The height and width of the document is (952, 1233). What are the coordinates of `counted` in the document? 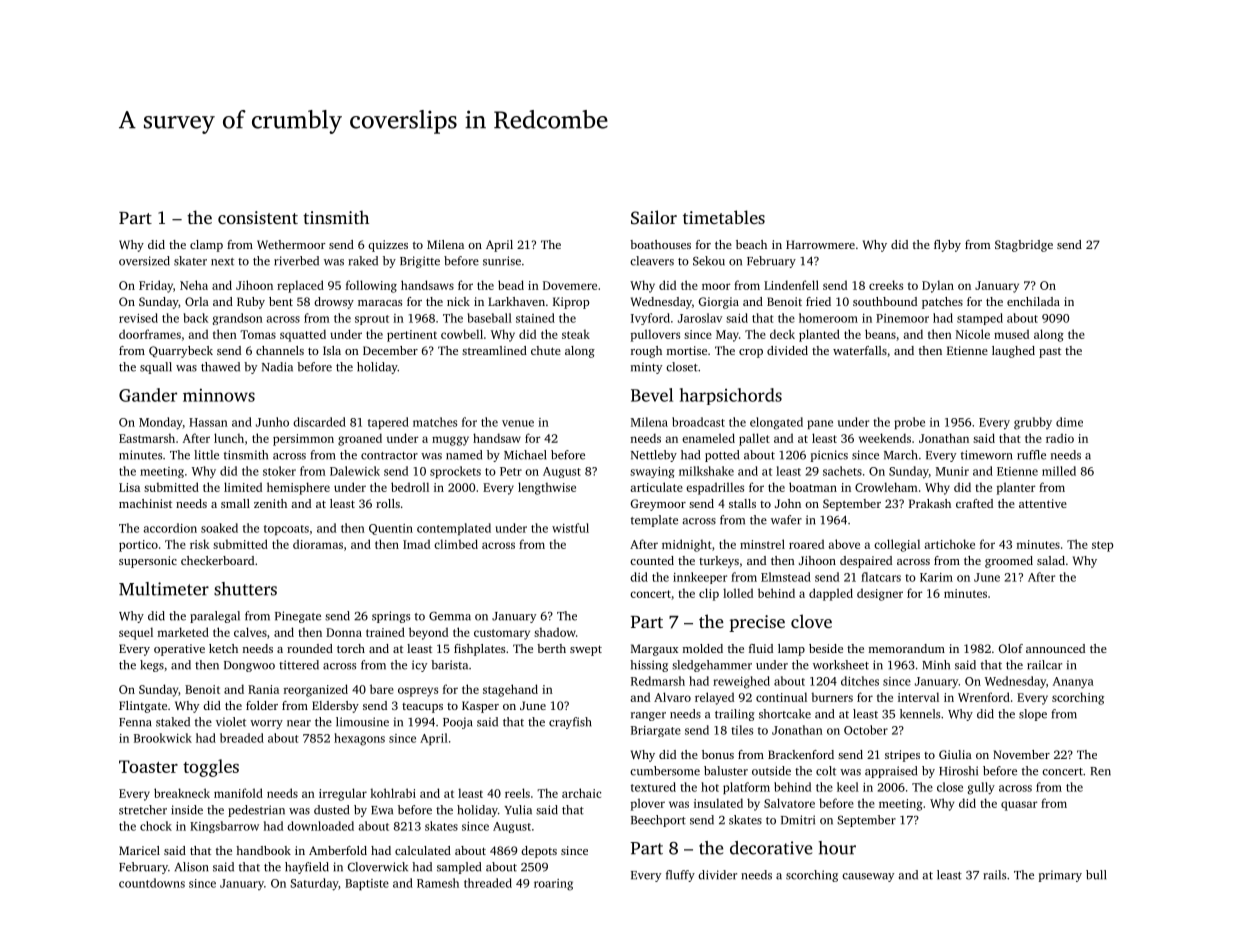 It's located at (652, 560).
